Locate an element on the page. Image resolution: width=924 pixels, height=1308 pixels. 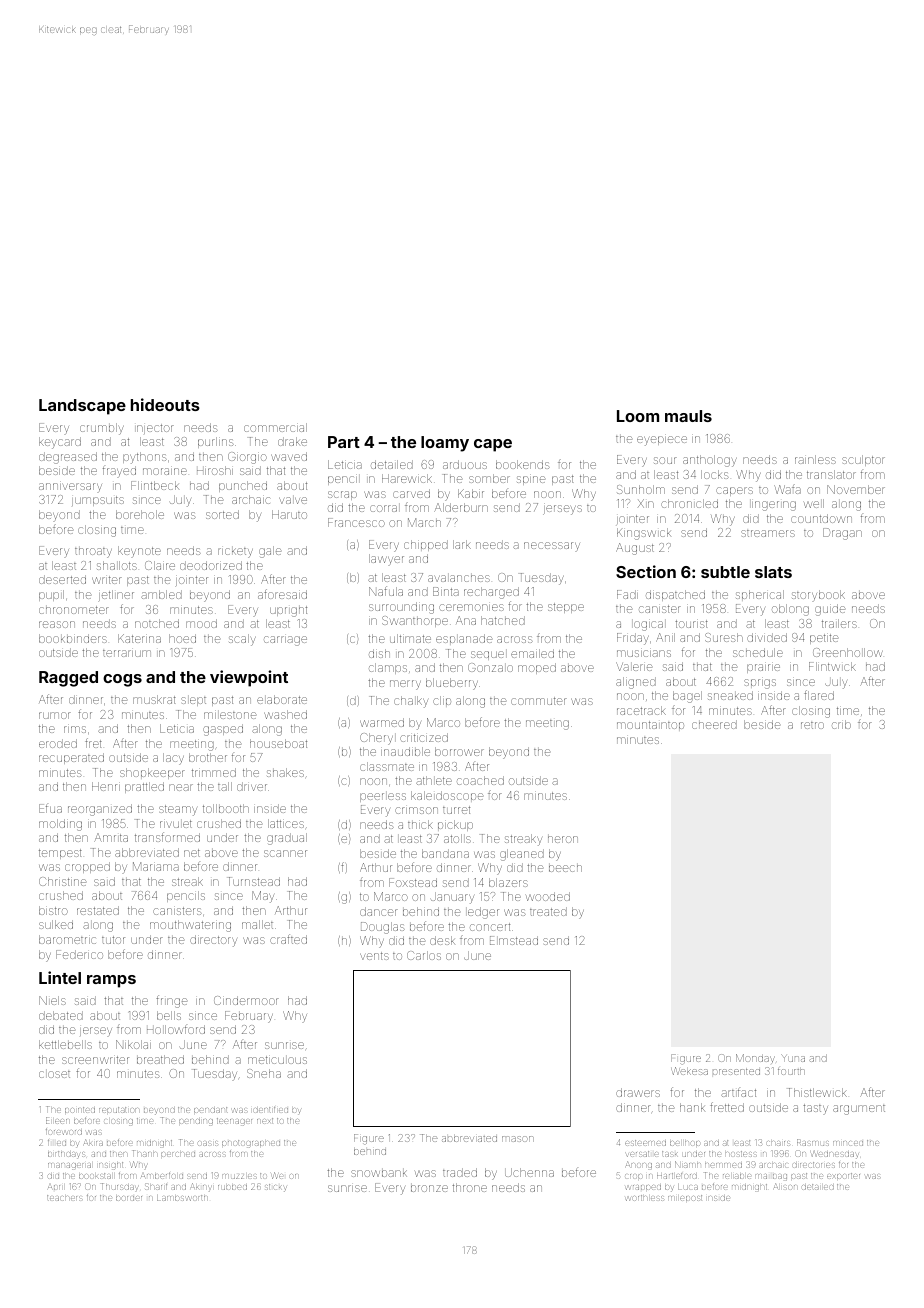
cheered is located at coordinates (714, 724).
